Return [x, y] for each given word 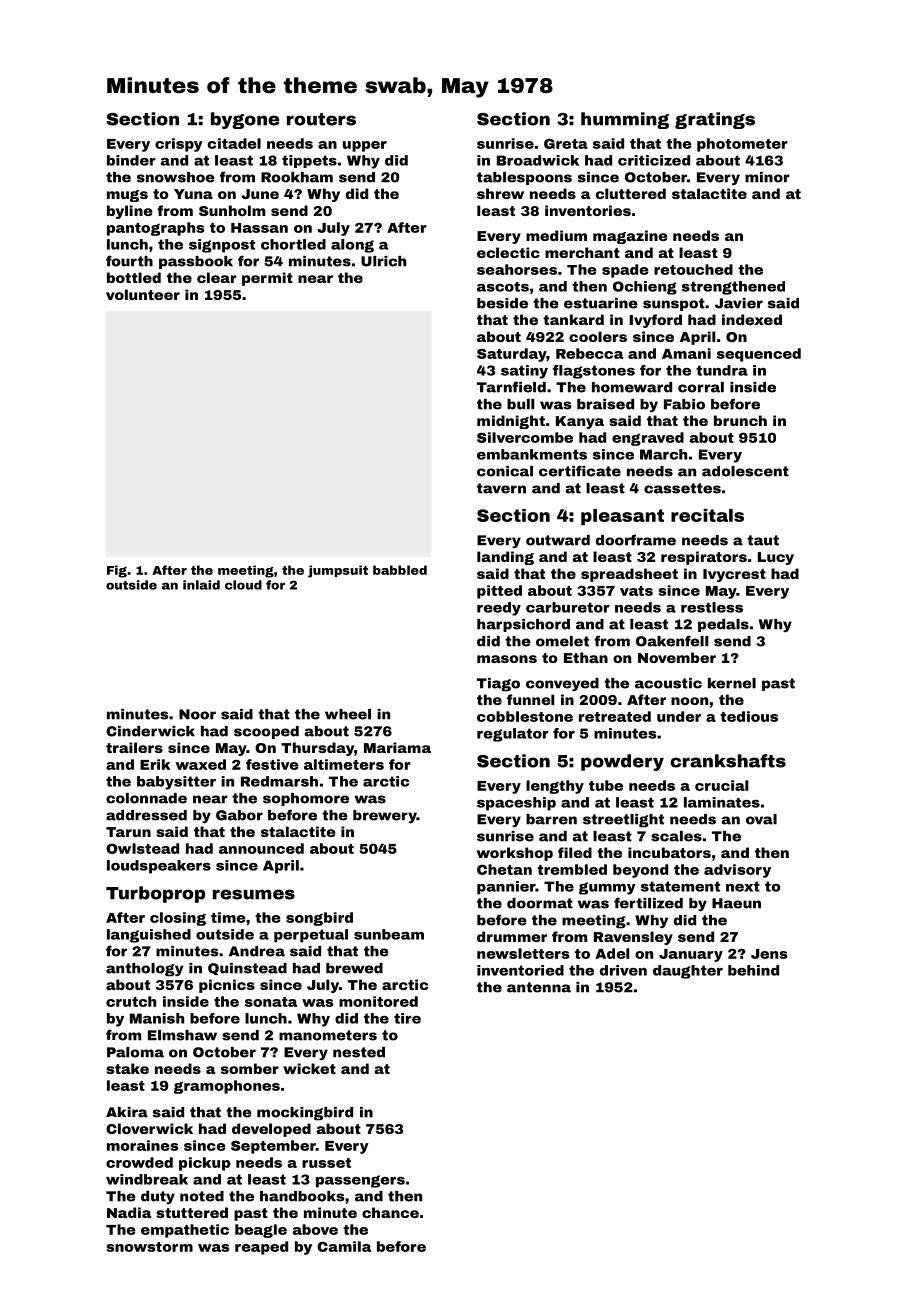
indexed [752, 319]
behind [753, 970]
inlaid [201, 585]
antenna [539, 987]
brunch [740, 420]
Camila [344, 1246]
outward [558, 540]
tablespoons [524, 178]
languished [149, 936]
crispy [179, 145]
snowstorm [149, 1247]
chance [390, 1212]
